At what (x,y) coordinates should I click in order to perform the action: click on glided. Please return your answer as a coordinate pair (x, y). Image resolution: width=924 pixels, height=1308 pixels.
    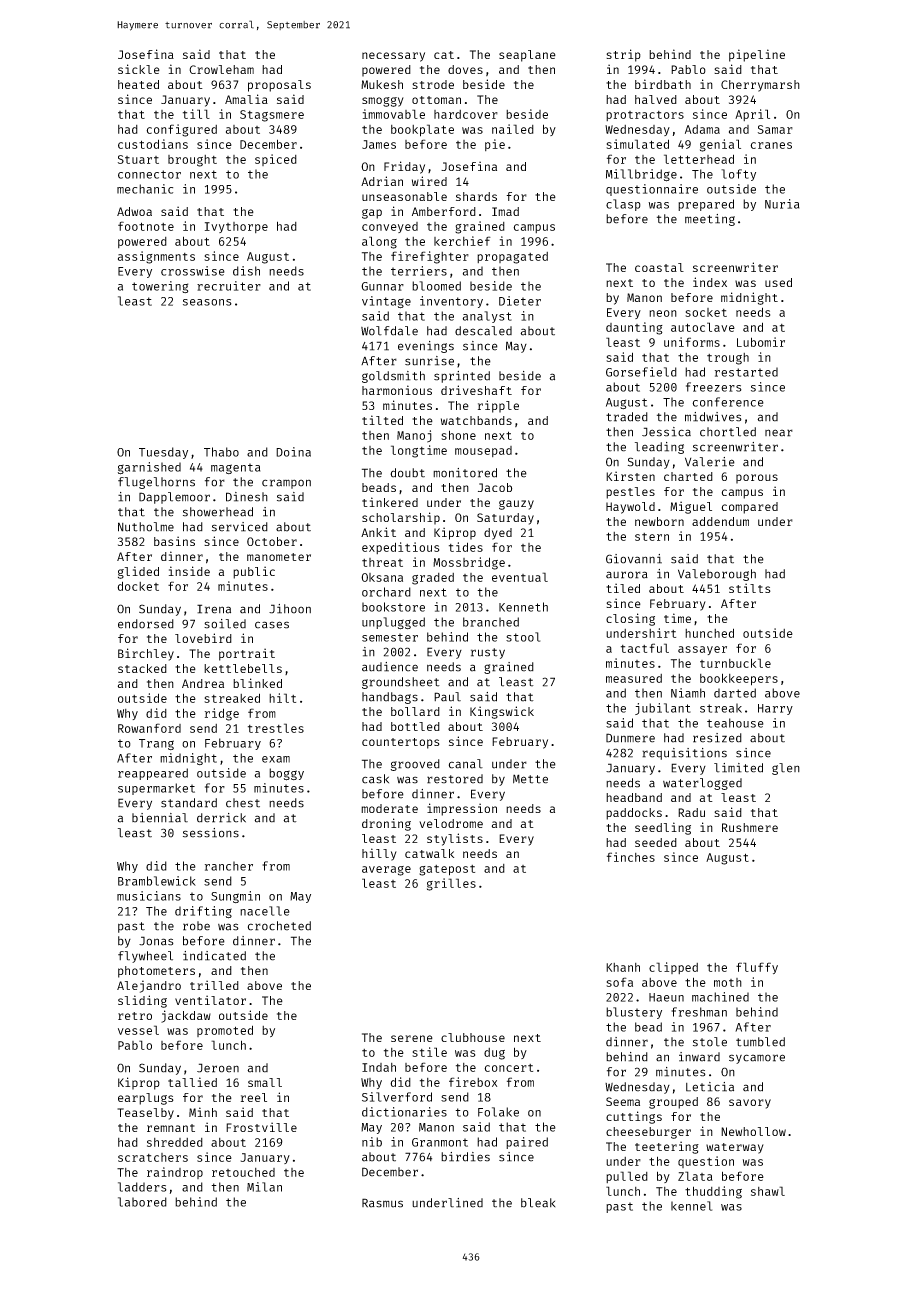
    Looking at the image, I should click on (138, 572).
